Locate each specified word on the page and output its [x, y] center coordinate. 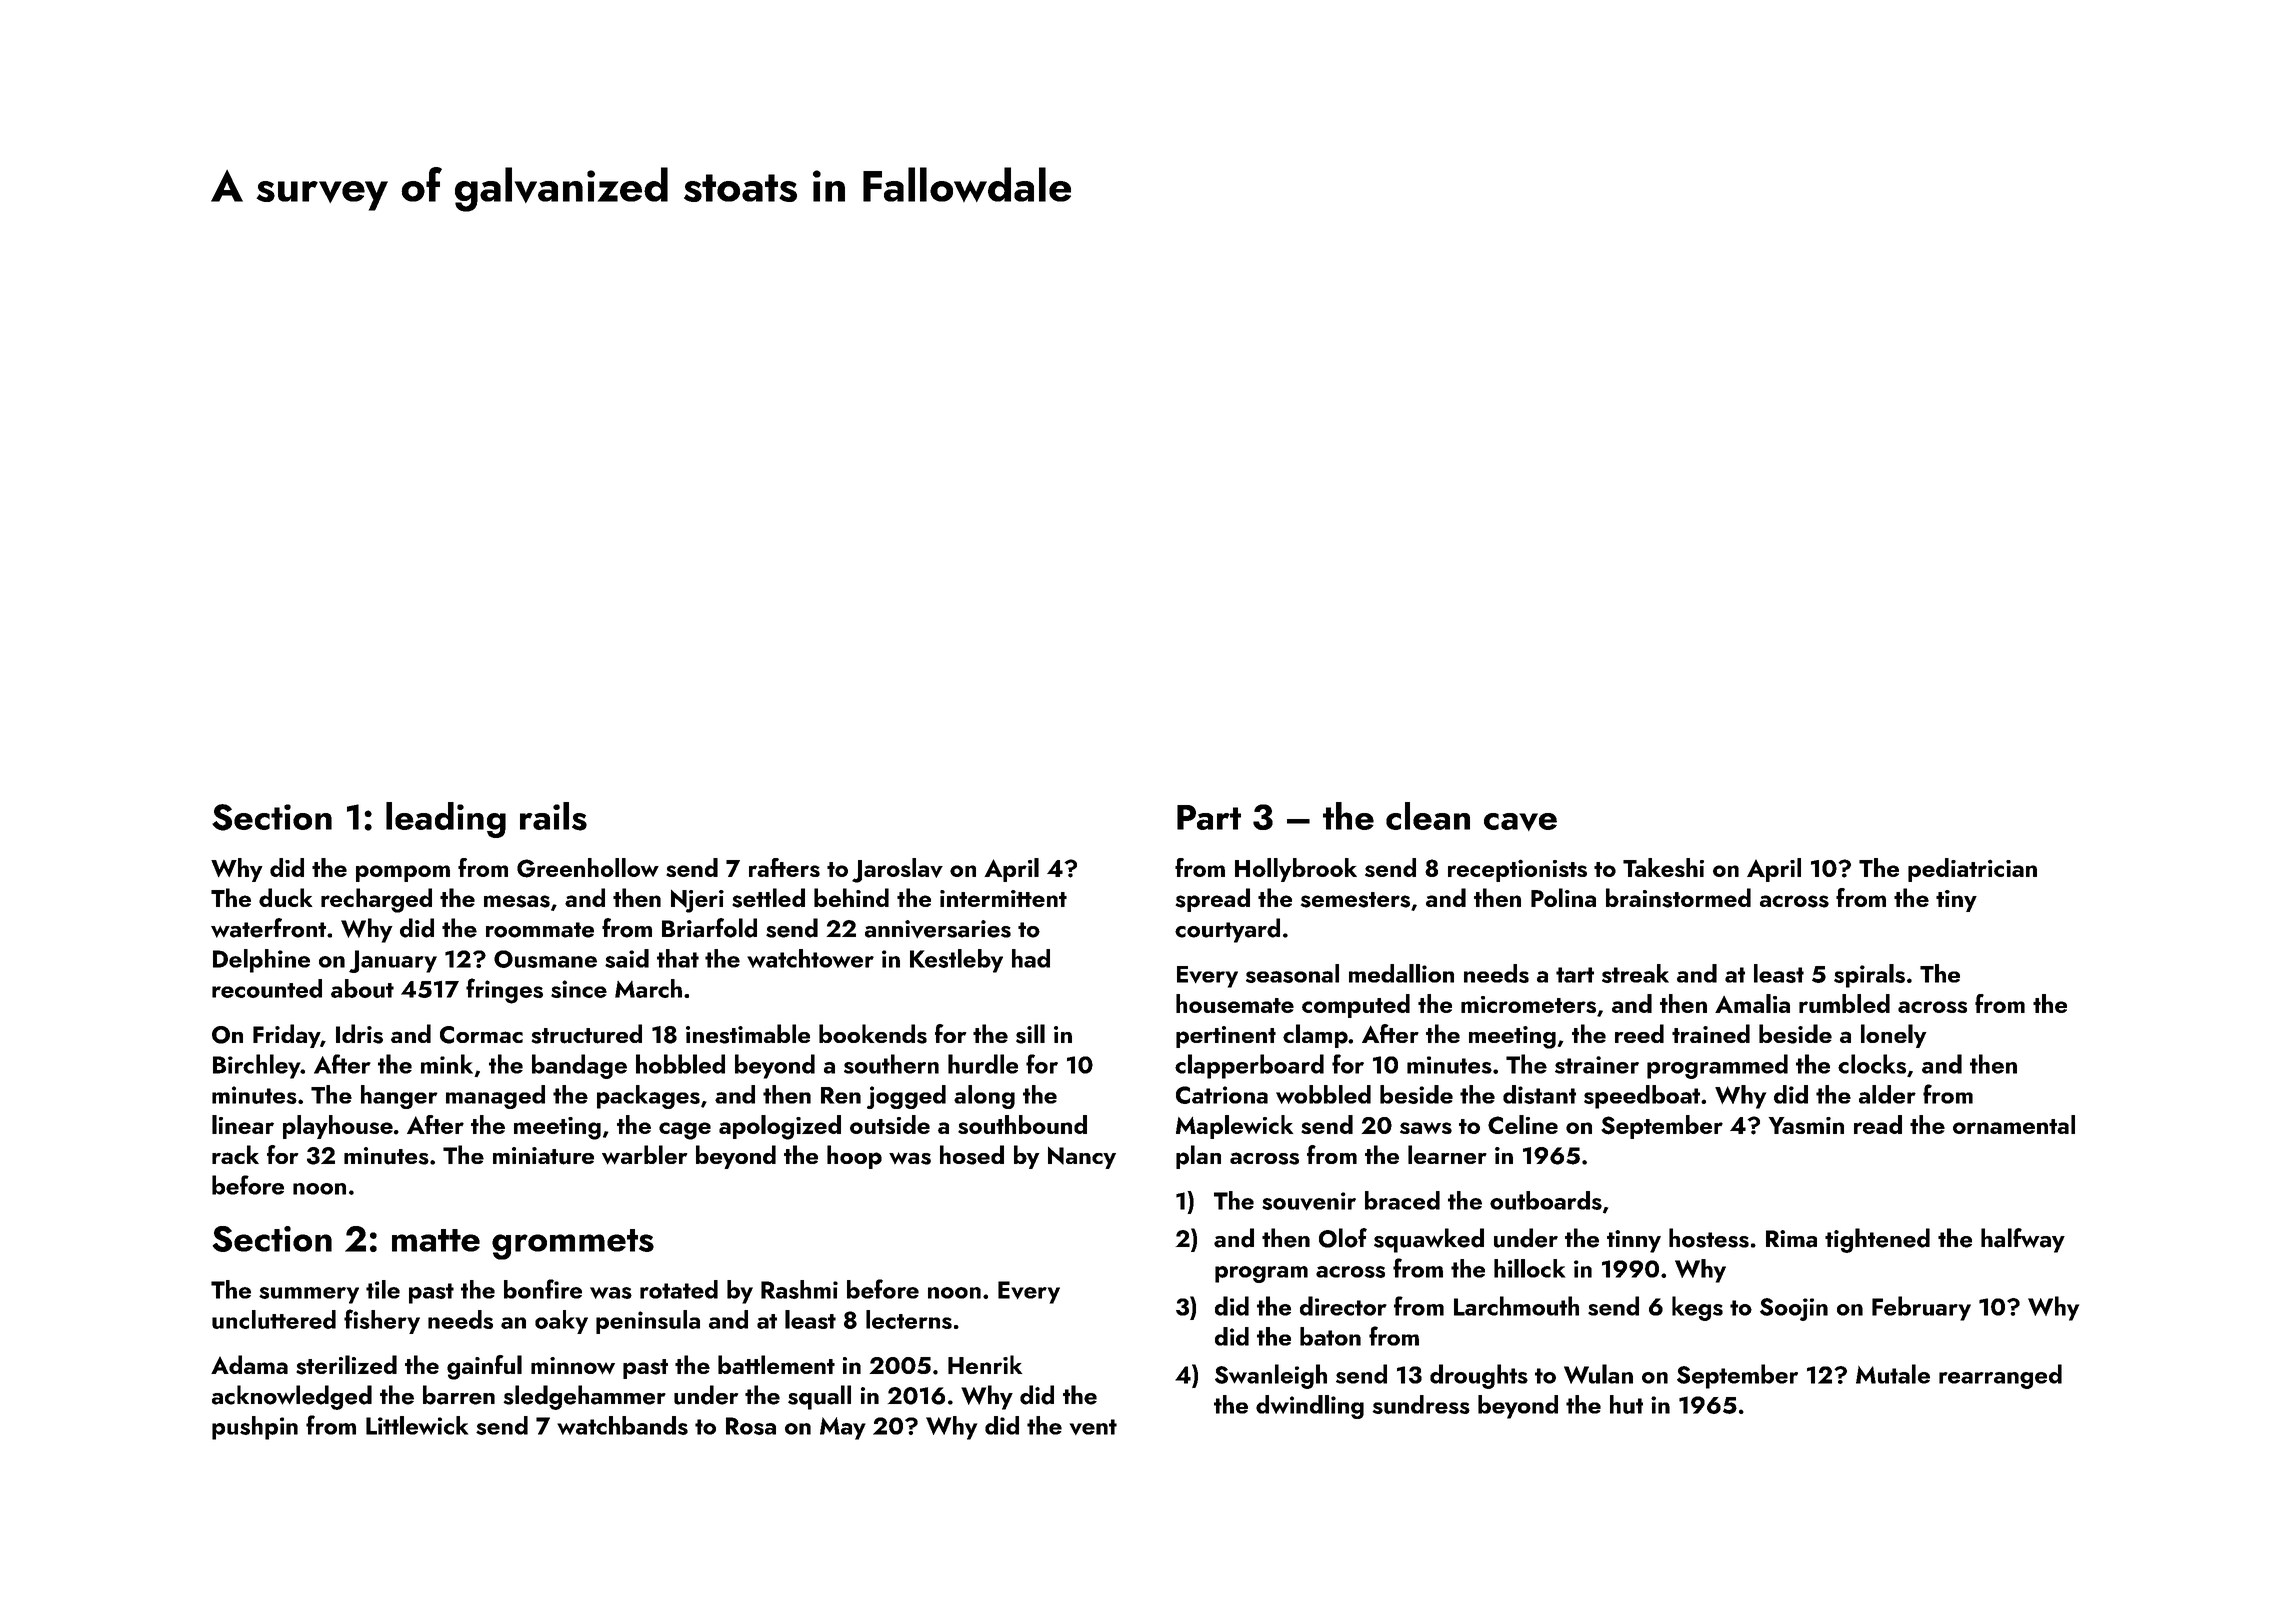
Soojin [1794, 1309]
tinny [1634, 1241]
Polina [1563, 897]
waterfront [268, 928]
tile [383, 1289]
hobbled [680, 1064]
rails [553, 816]
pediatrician [1972, 870]
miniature [543, 1156]
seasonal [1292, 973]
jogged [906, 1097]
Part [1209, 817]
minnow [573, 1365]
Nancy [1082, 1158]
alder [1887, 1094]
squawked [1429, 1240]
